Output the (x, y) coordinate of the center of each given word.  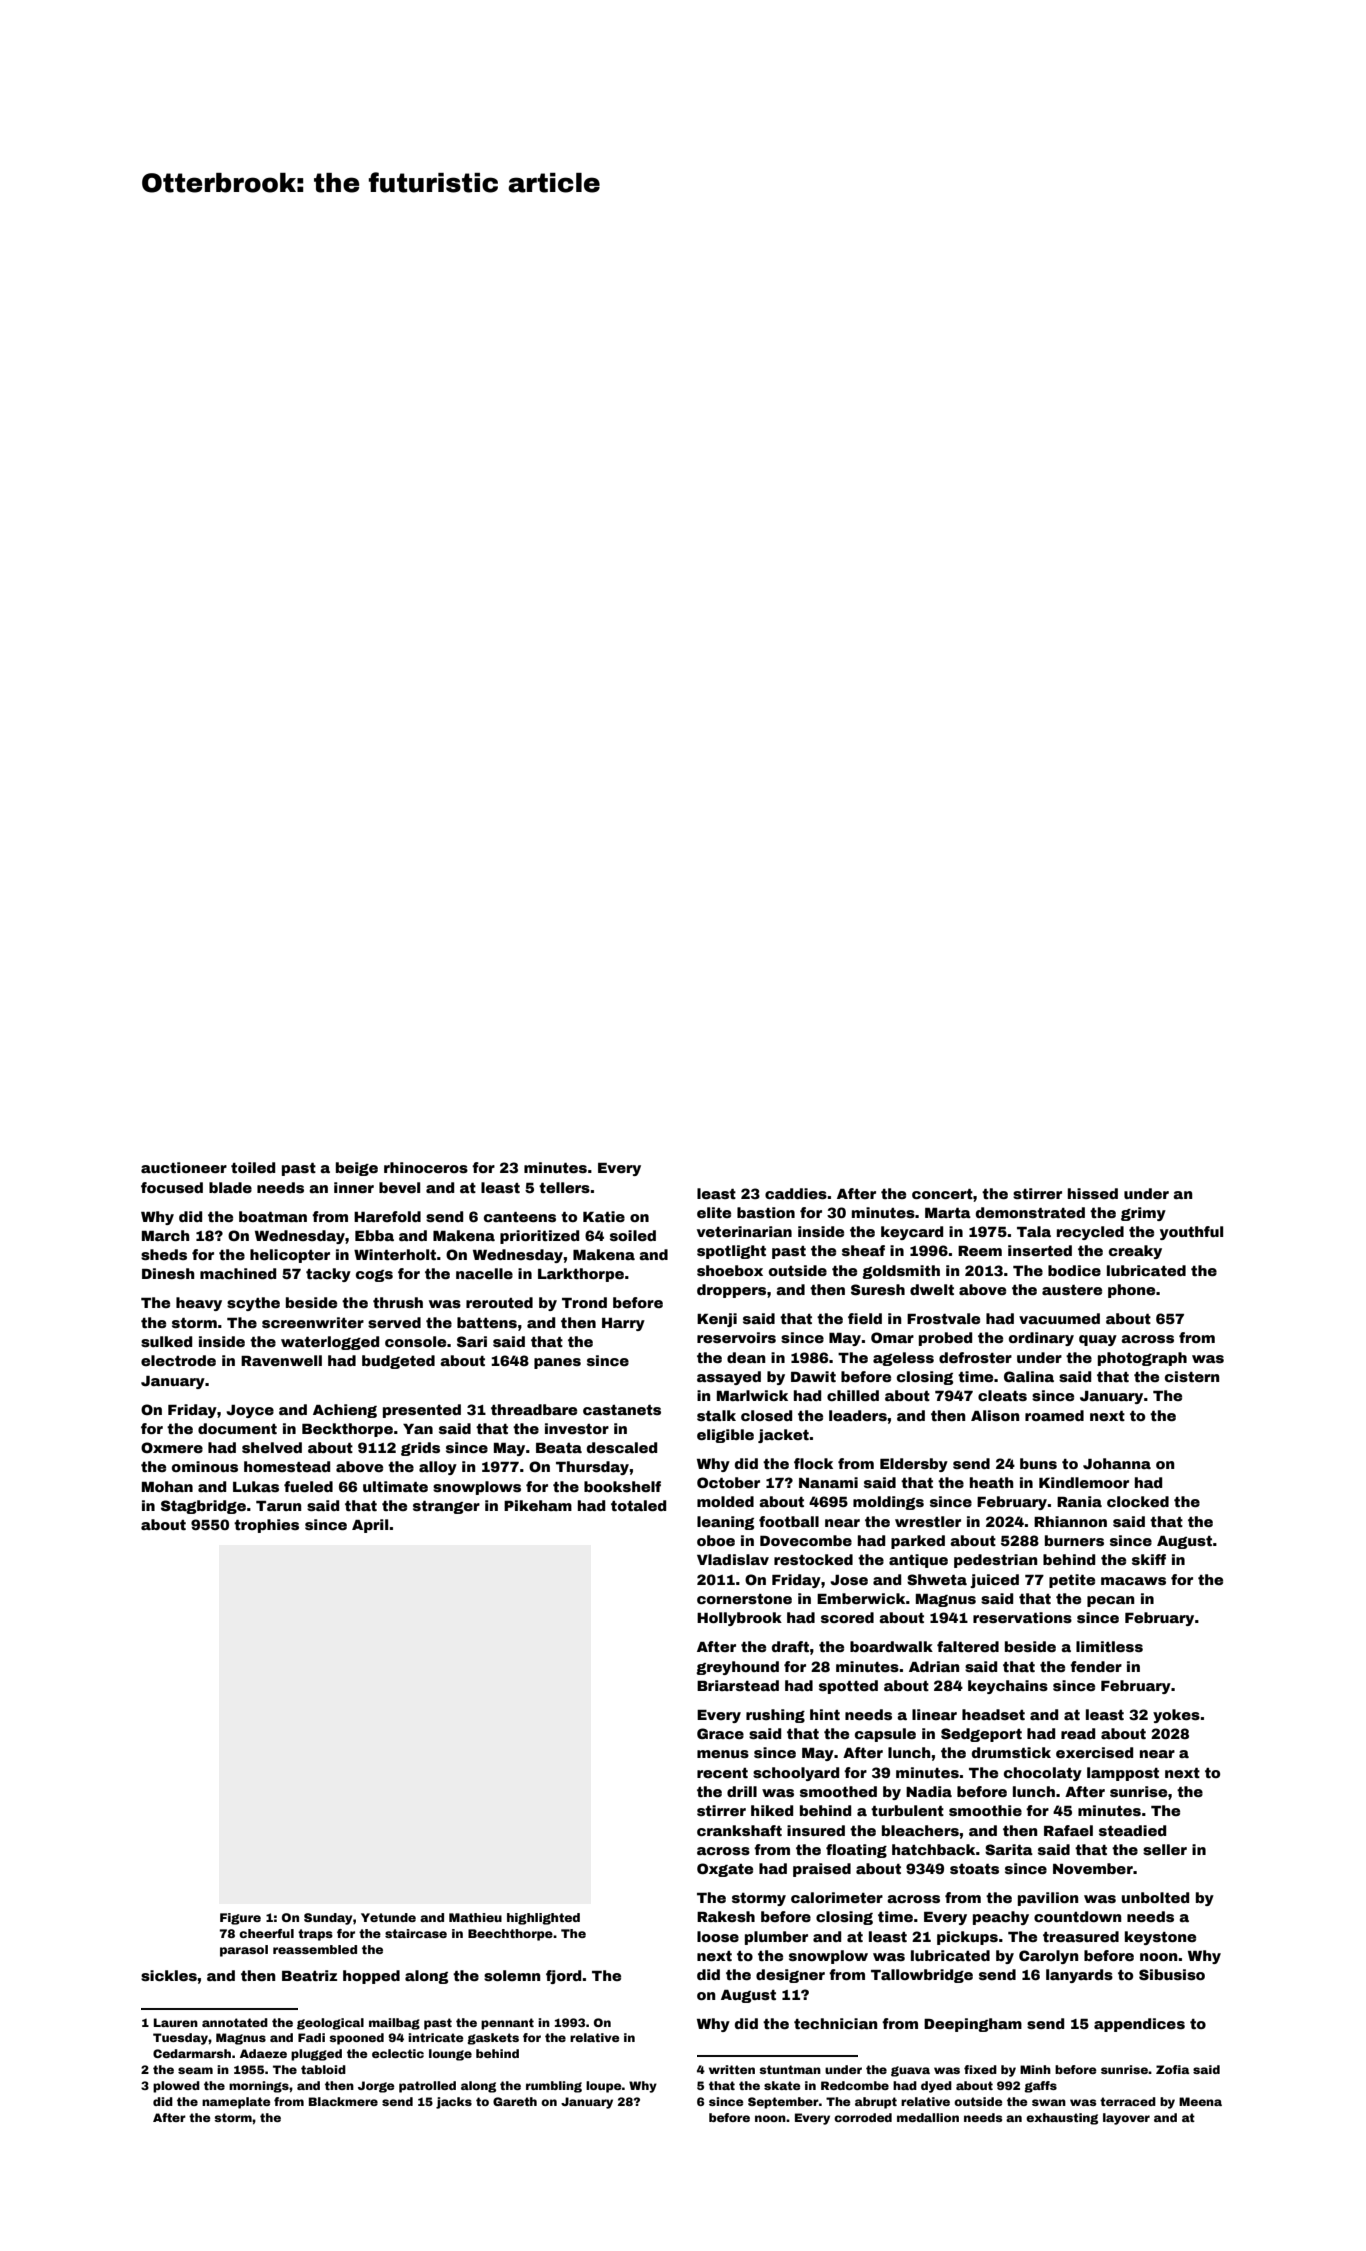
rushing (775, 1716)
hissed (1093, 1193)
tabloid (323, 2069)
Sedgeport (981, 1735)
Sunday (328, 1919)
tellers (564, 1187)
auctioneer (184, 1167)
